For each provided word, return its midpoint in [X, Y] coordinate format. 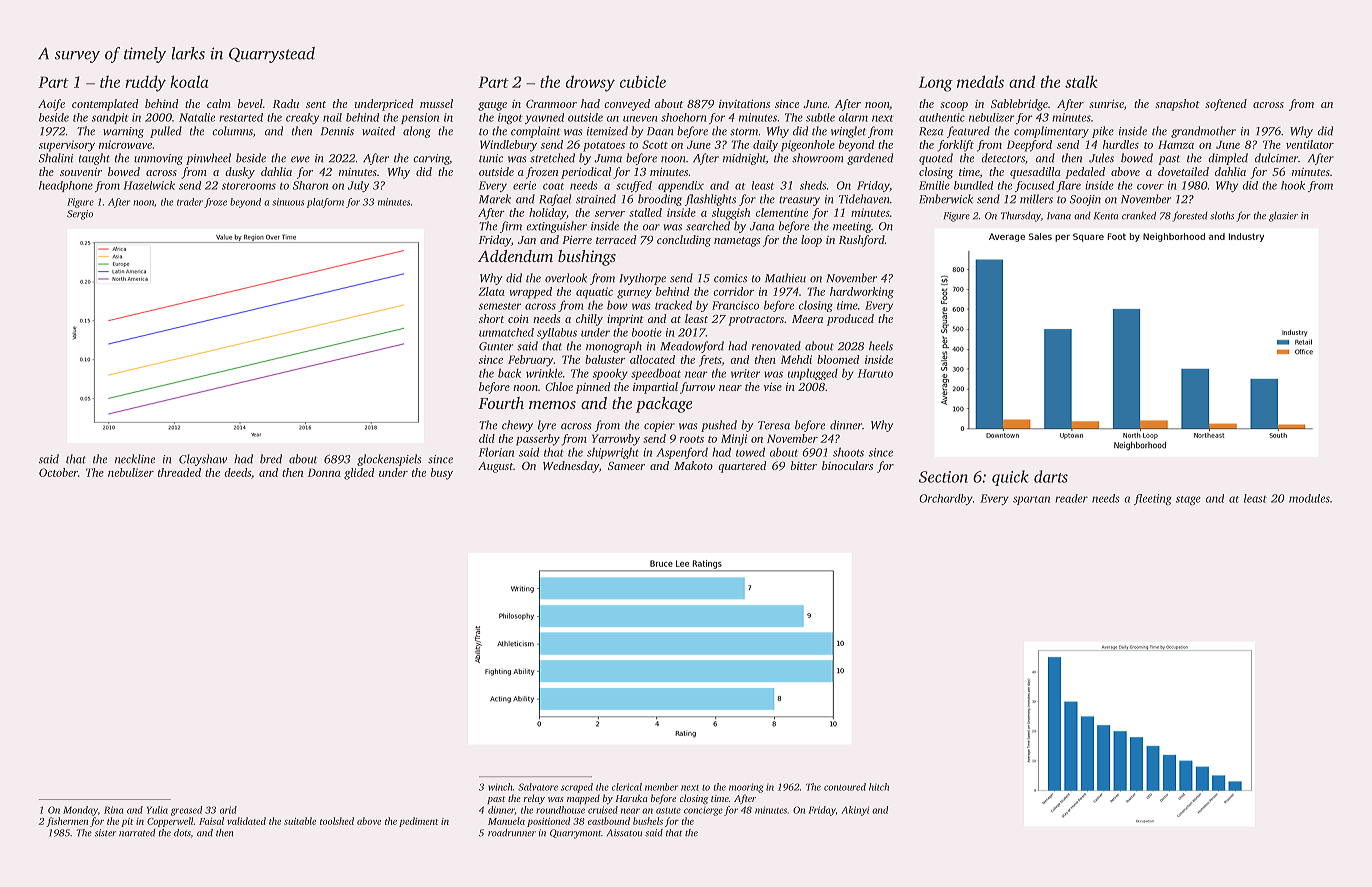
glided [359, 474]
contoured [845, 787]
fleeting [1153, 499]
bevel [250, 103]
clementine [782, 212]
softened [1226, 105]
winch [500, 787]
